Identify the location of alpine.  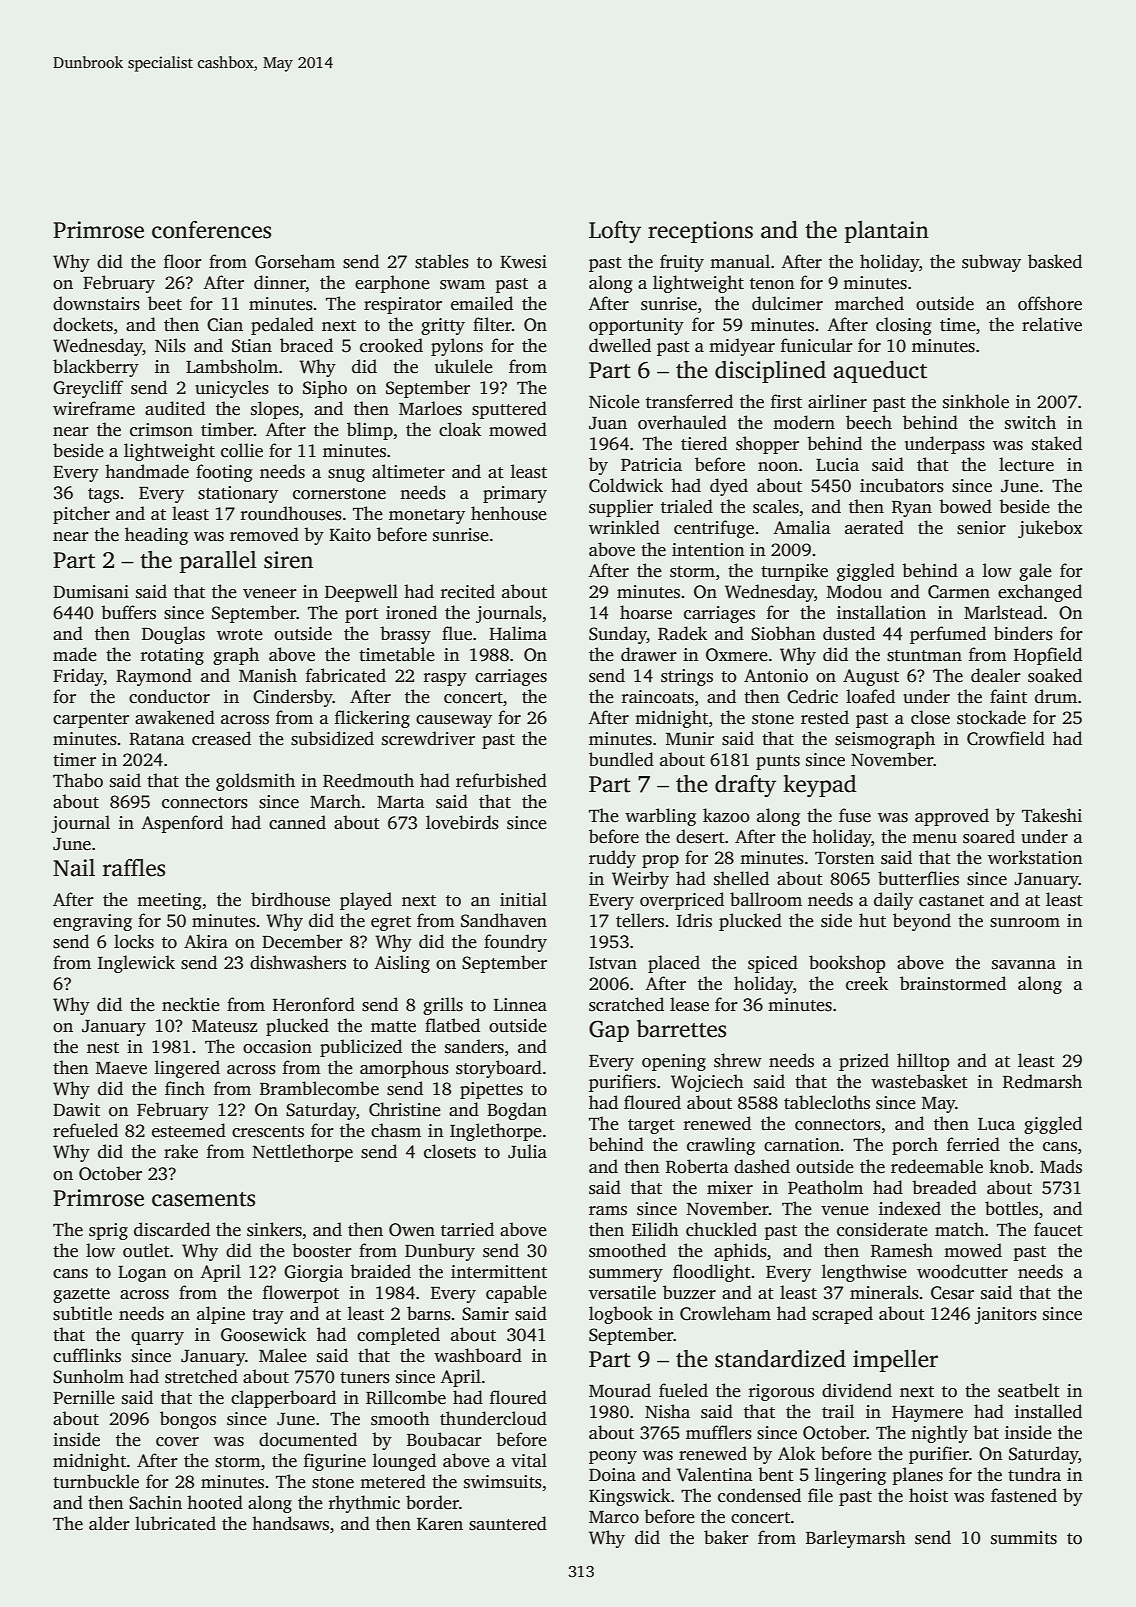
(221, 1315).
